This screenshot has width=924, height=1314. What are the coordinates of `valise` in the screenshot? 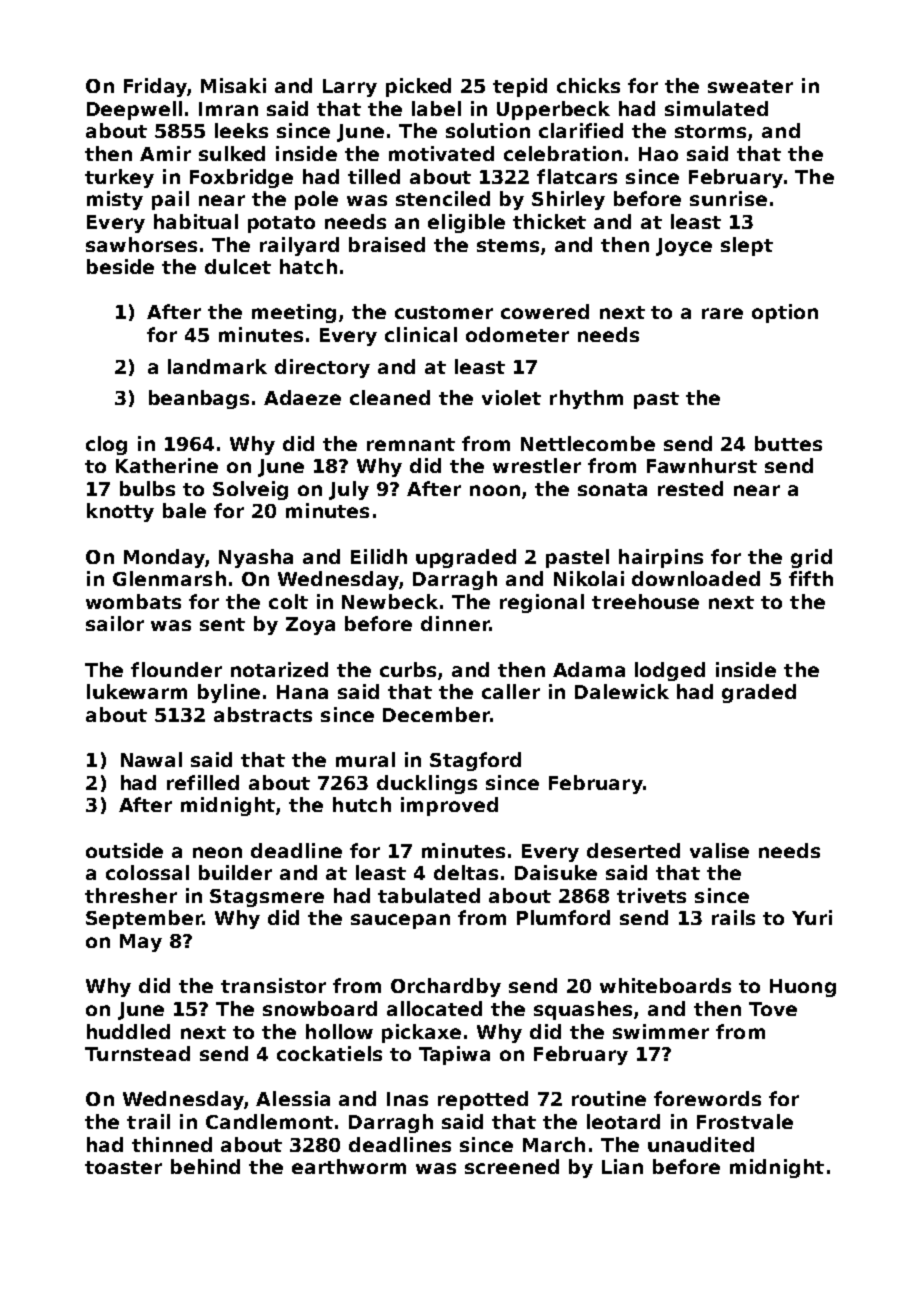 It's located at (719, 850).
